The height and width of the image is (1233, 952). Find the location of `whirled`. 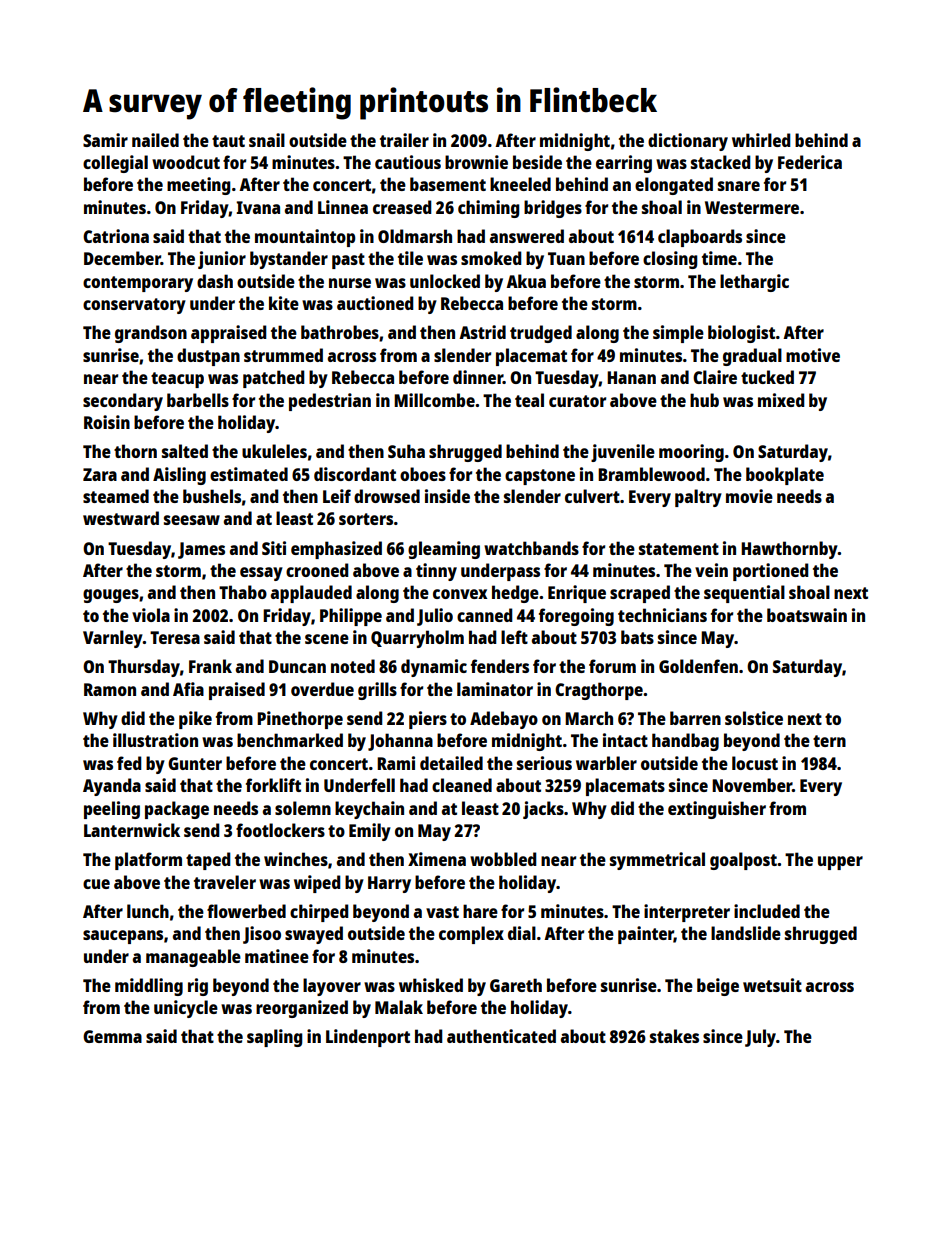

whirled is located at coordinates (761, 140).
